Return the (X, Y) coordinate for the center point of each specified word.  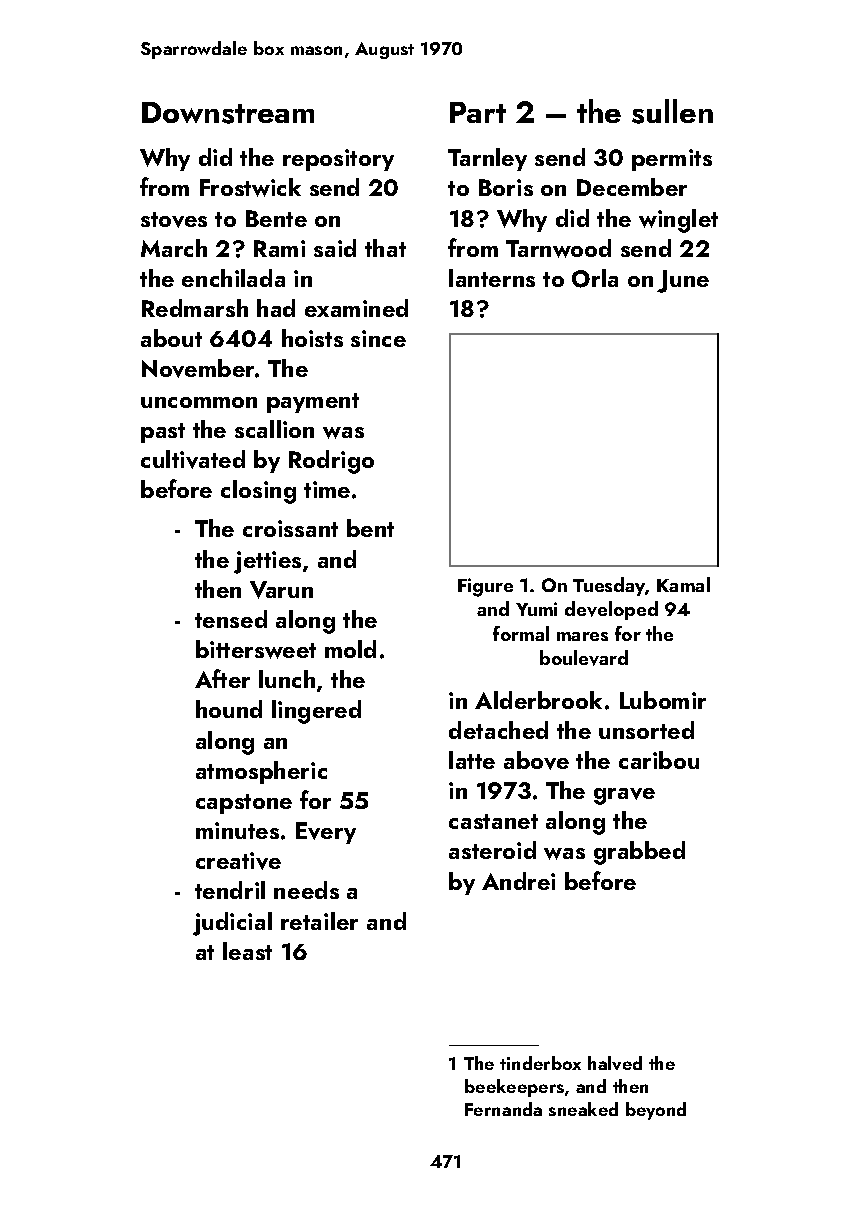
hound (229, 709)
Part (478, 112)
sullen (672, 111)
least (247, 951)
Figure (485, 587)
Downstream (228, 113)
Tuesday (609, 586)
